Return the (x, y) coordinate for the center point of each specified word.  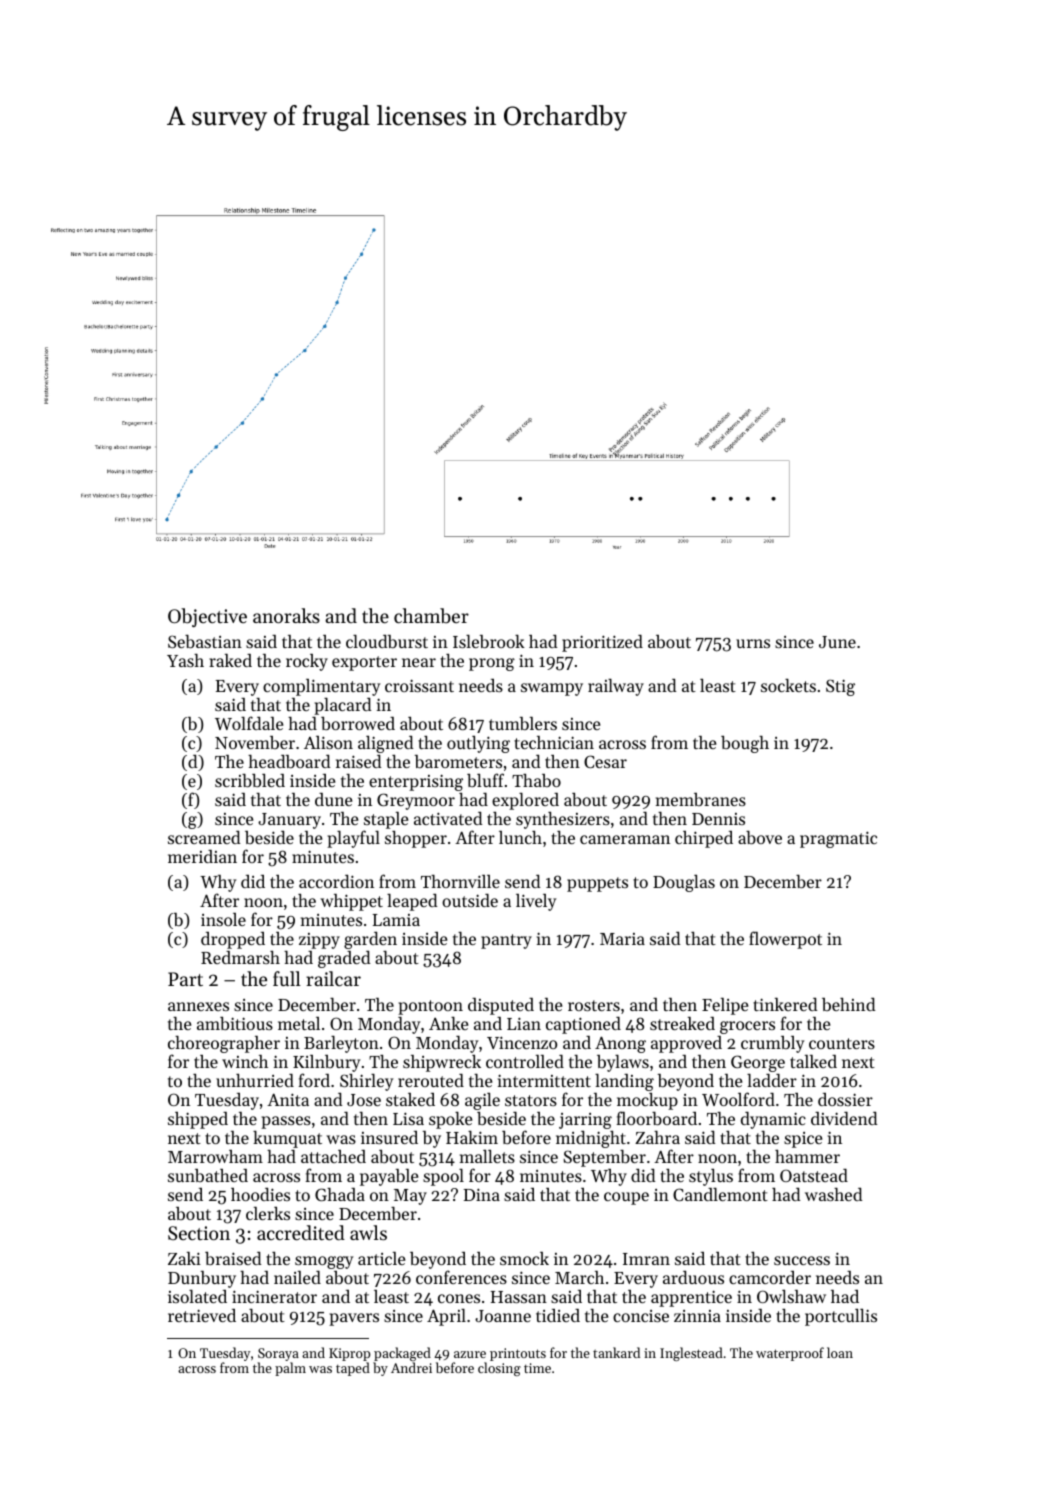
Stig (840, 687)
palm (290, 1369)
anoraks (286, 615)
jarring (585, 1121)
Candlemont (720, 1194)
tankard (616, 1352)
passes (286, 1122)
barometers (458, 761)
